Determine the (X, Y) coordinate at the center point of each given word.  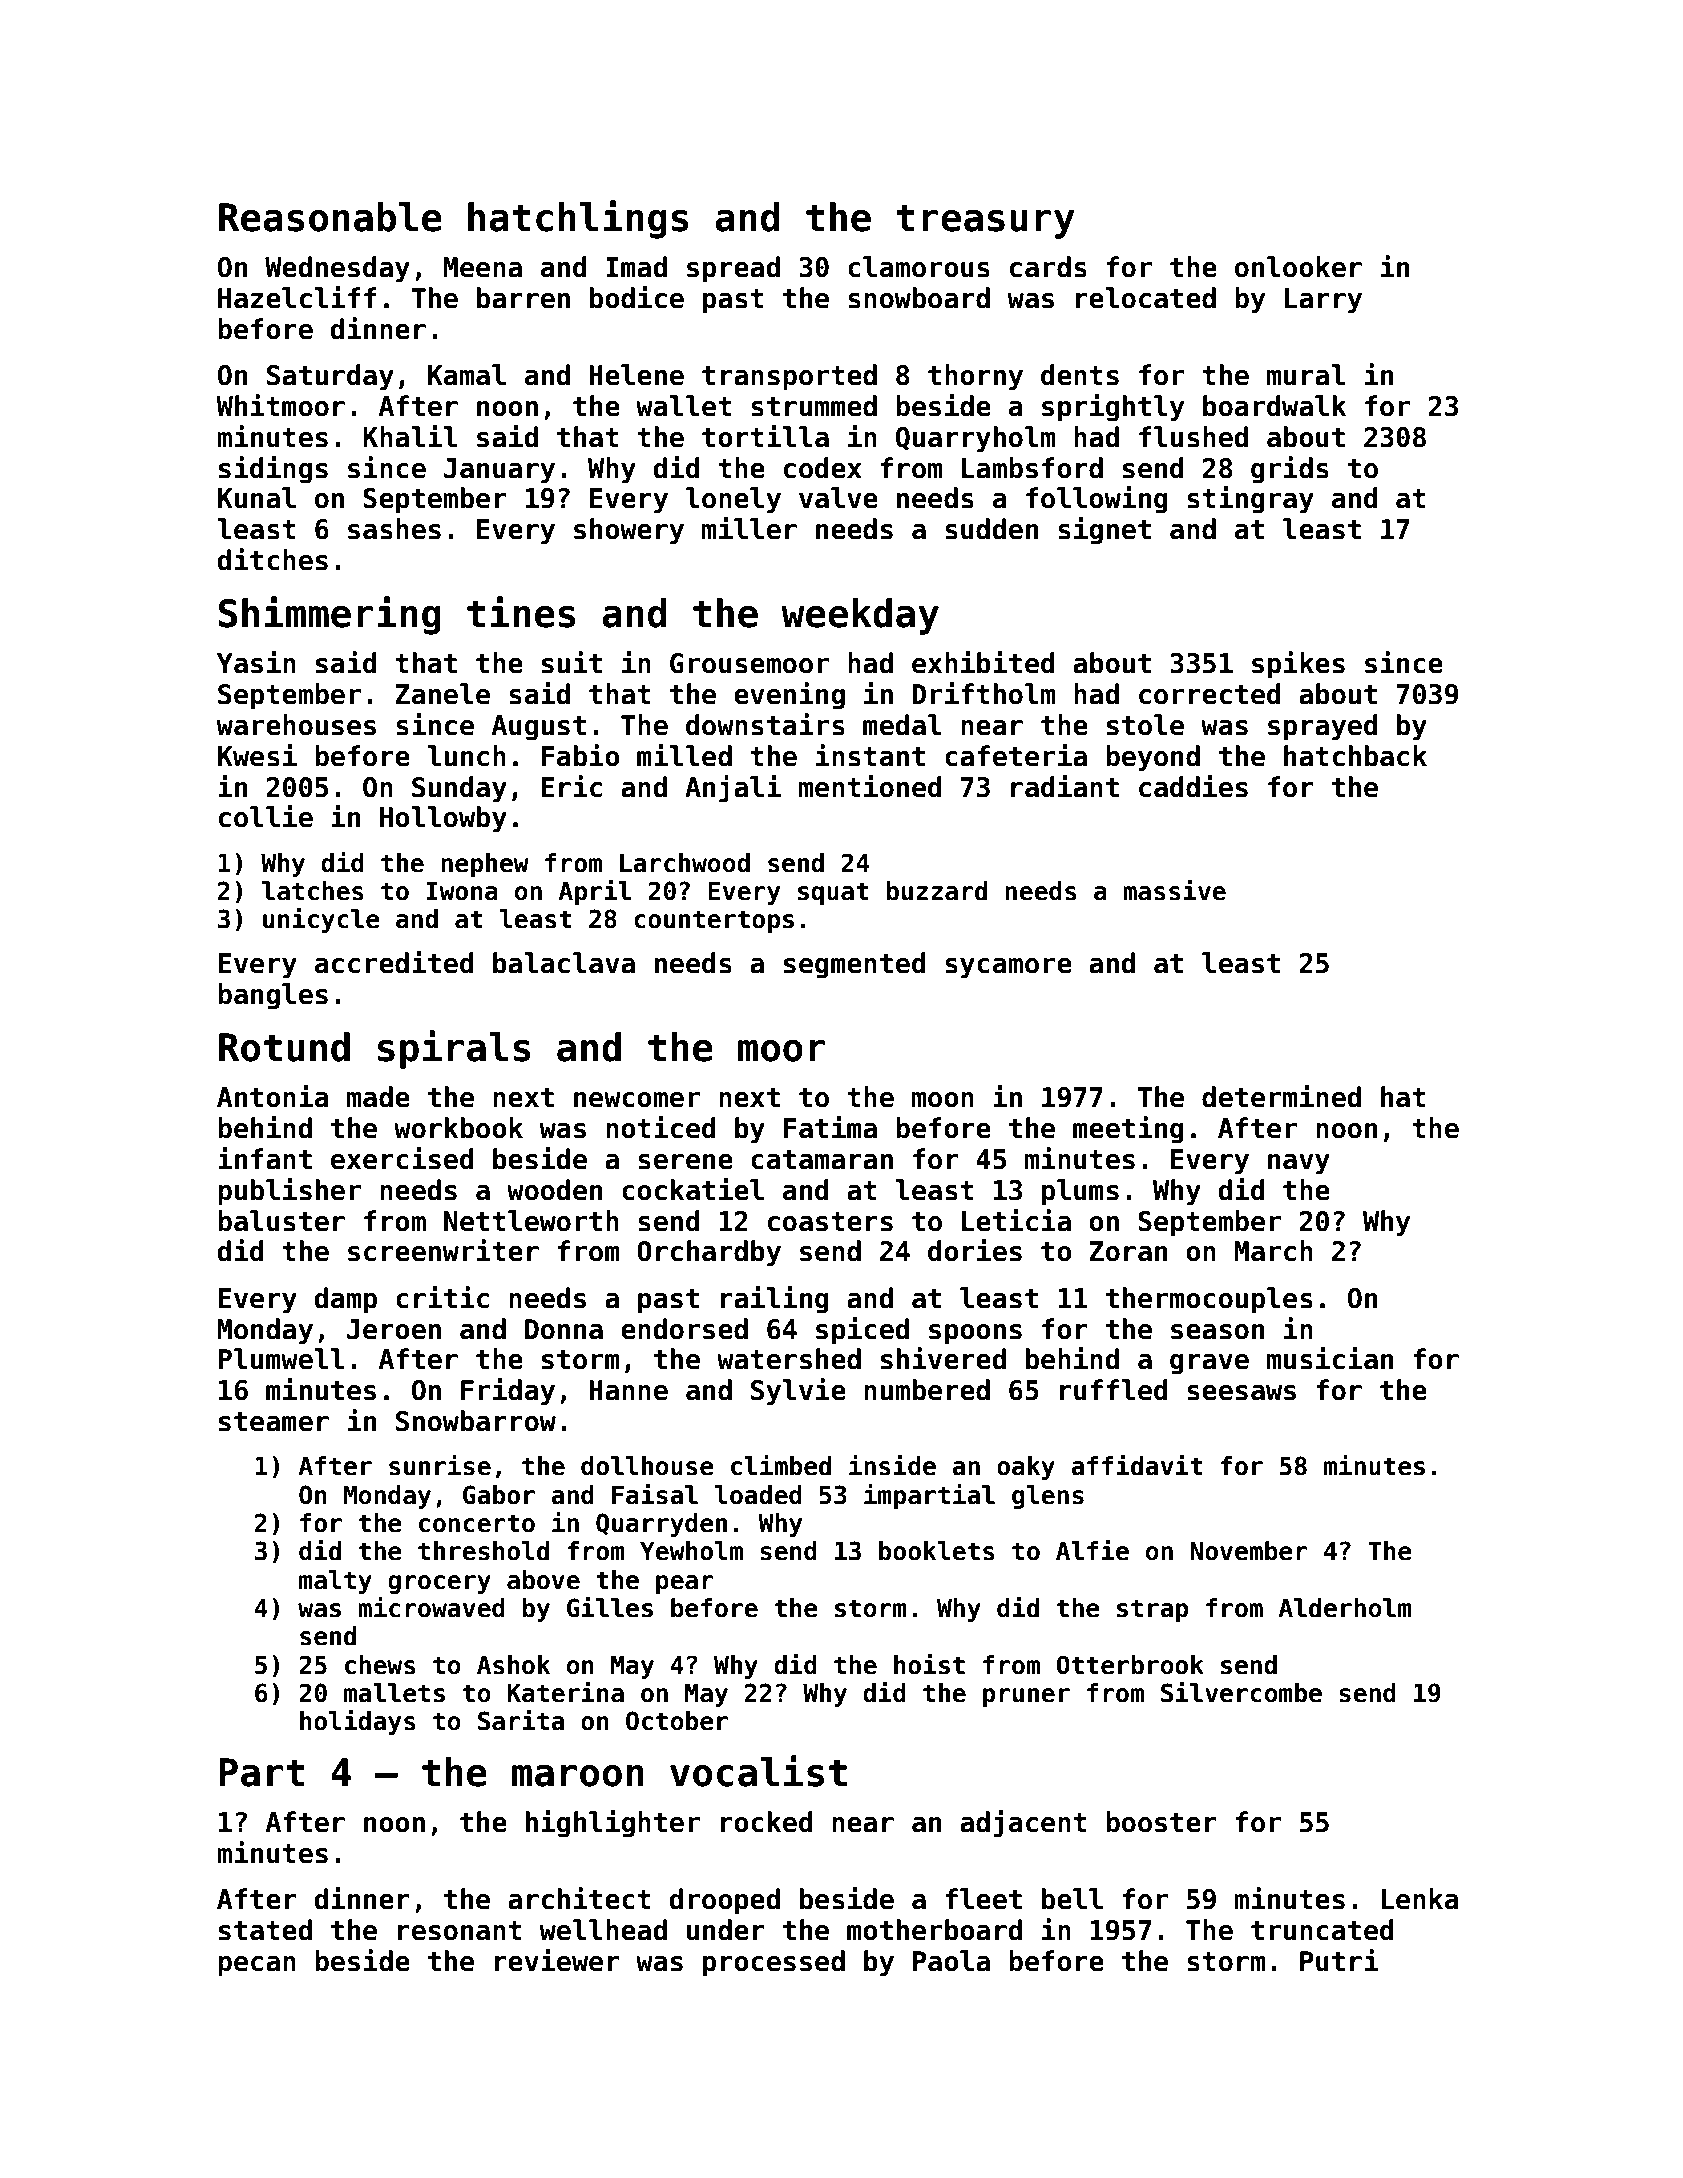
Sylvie (798, 1392)
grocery (439, 1584)
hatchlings (578, 219)
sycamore (1008, 968)
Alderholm (1345, 1608)
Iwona (462, 891)
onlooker (1298, 267)
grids (1290, 470)
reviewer (557, 1960)
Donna (564, 1329)
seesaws (1241, 1393)
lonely (733, 500)
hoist (929, 1664)
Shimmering (330, 615)
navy (1299, 1164)
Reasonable (330, 217)
